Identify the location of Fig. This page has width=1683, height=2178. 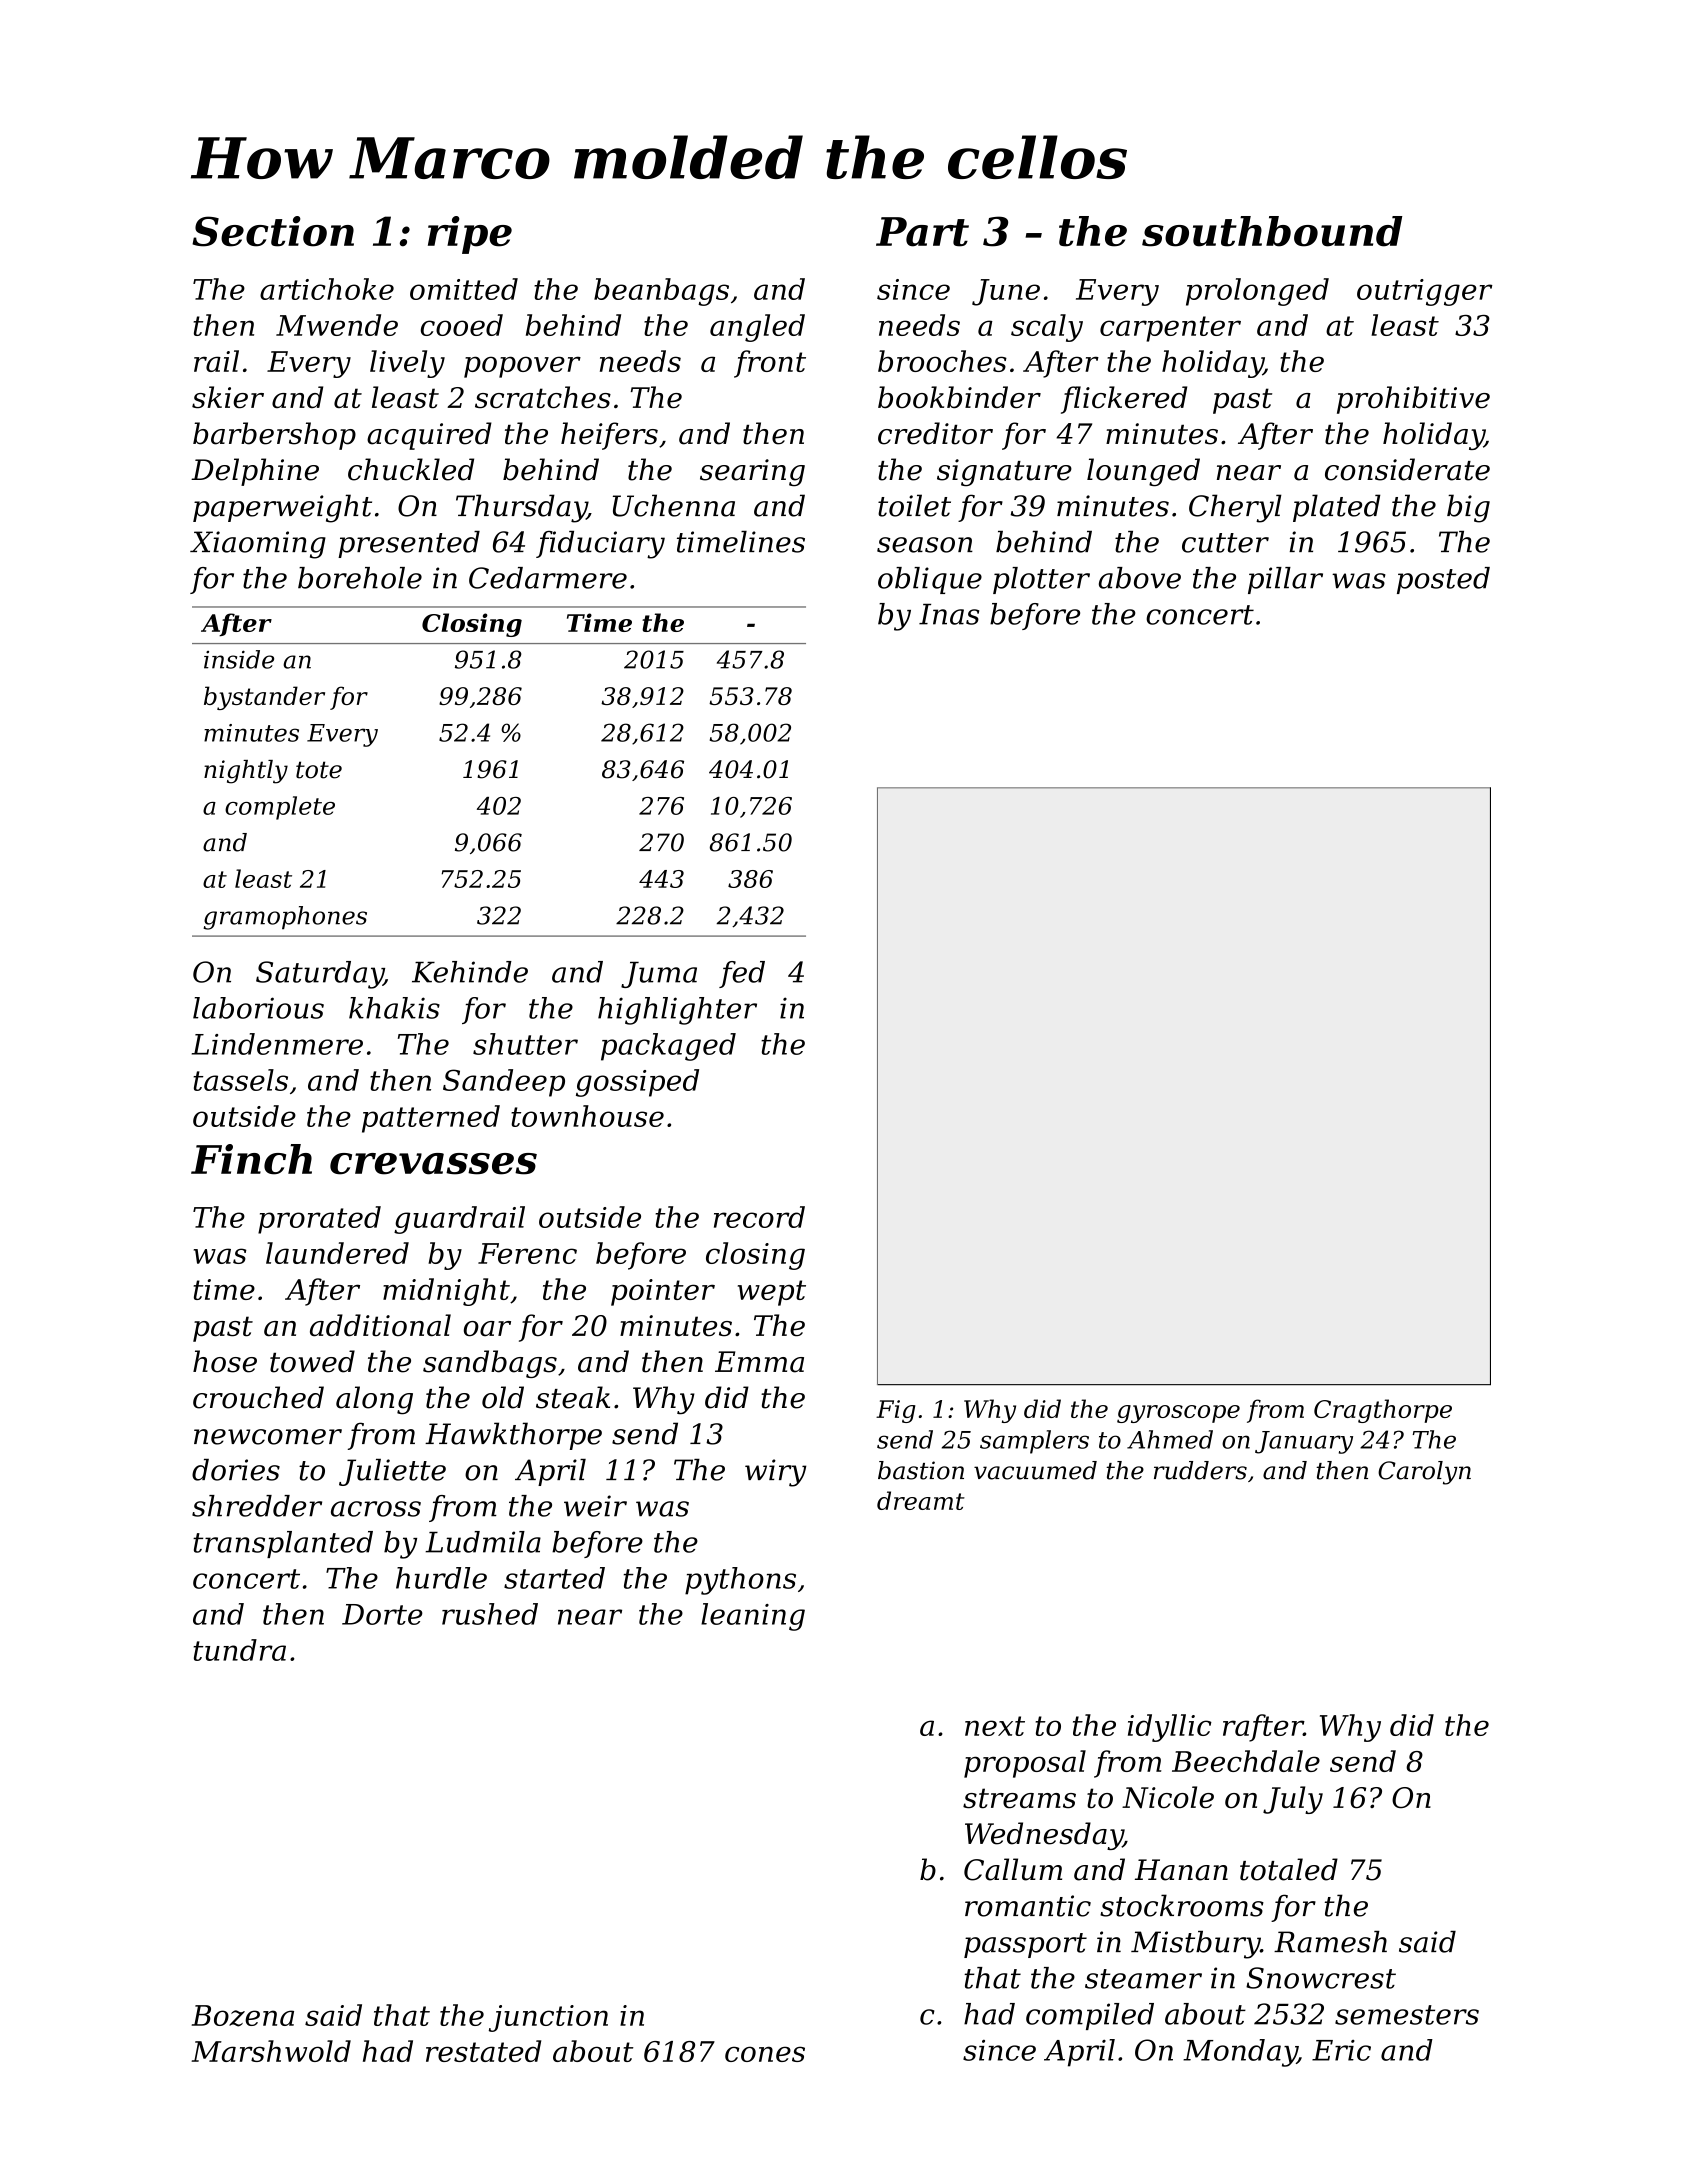
(896, 1411).
